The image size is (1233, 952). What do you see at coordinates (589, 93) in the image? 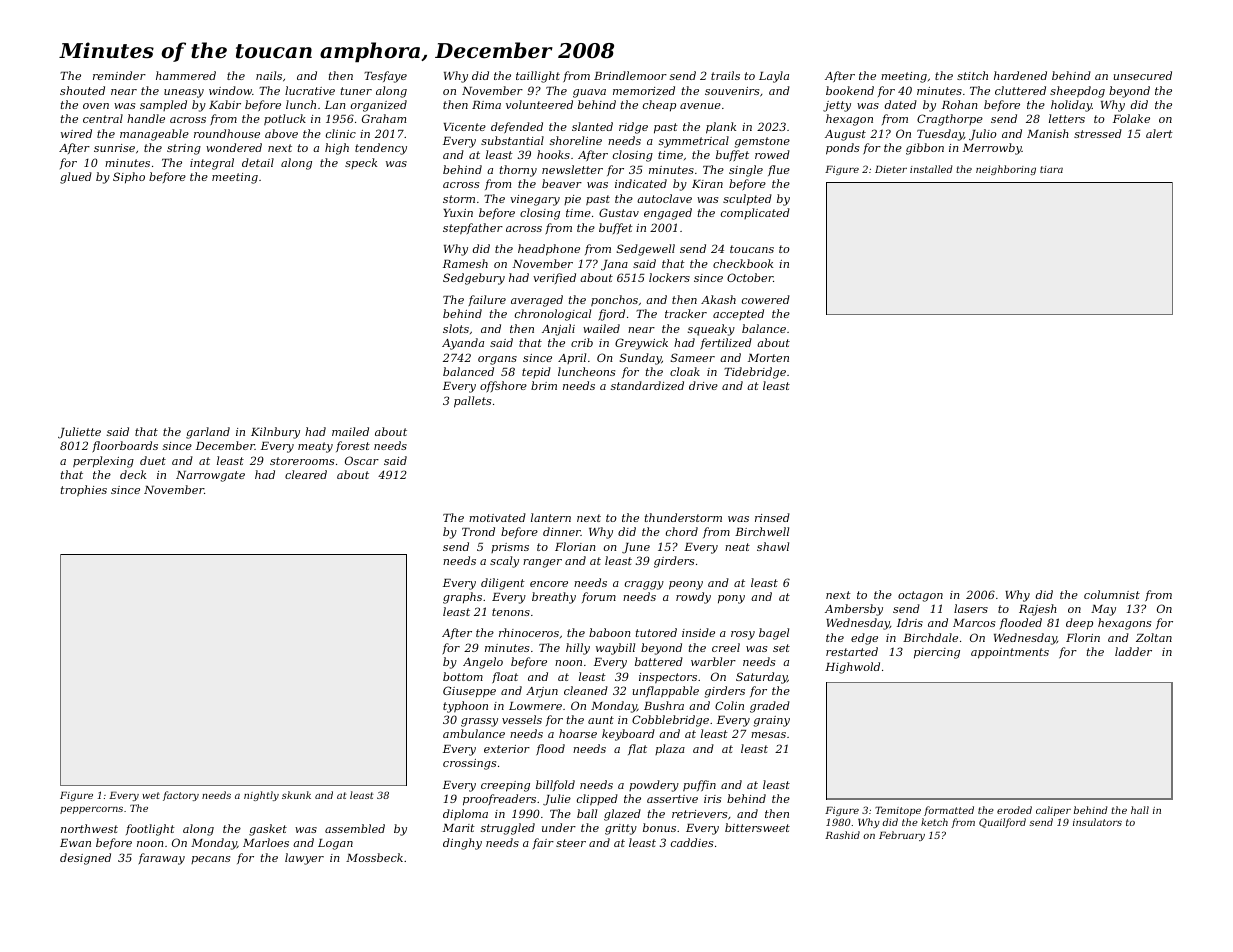
I see `guava` at bounding box center [589, 93].
